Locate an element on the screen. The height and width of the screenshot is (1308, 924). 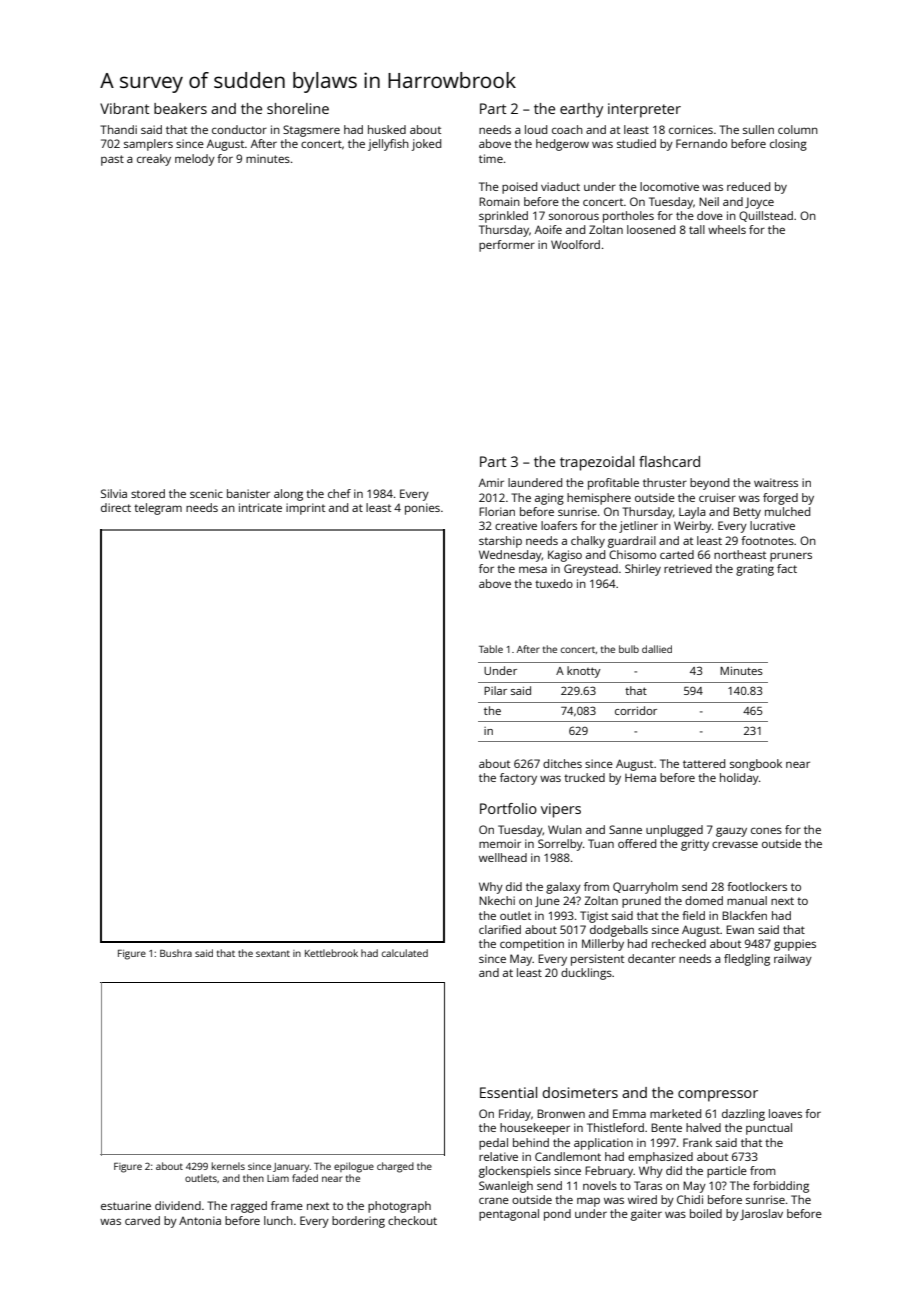
earthy is located at coordinates (581, 110).
